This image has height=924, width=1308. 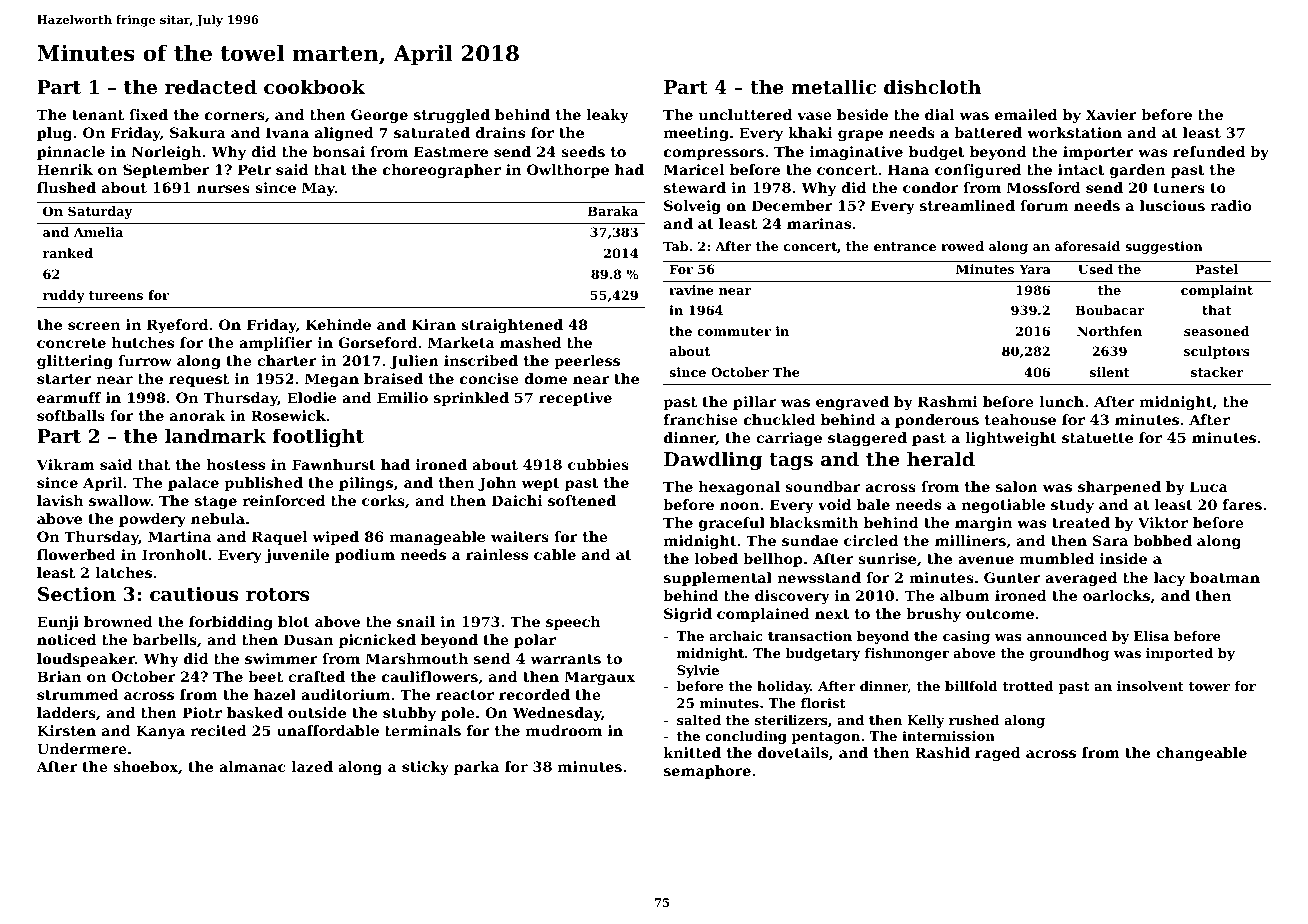 I want to click on powdery, so click(x=152, y=520).
